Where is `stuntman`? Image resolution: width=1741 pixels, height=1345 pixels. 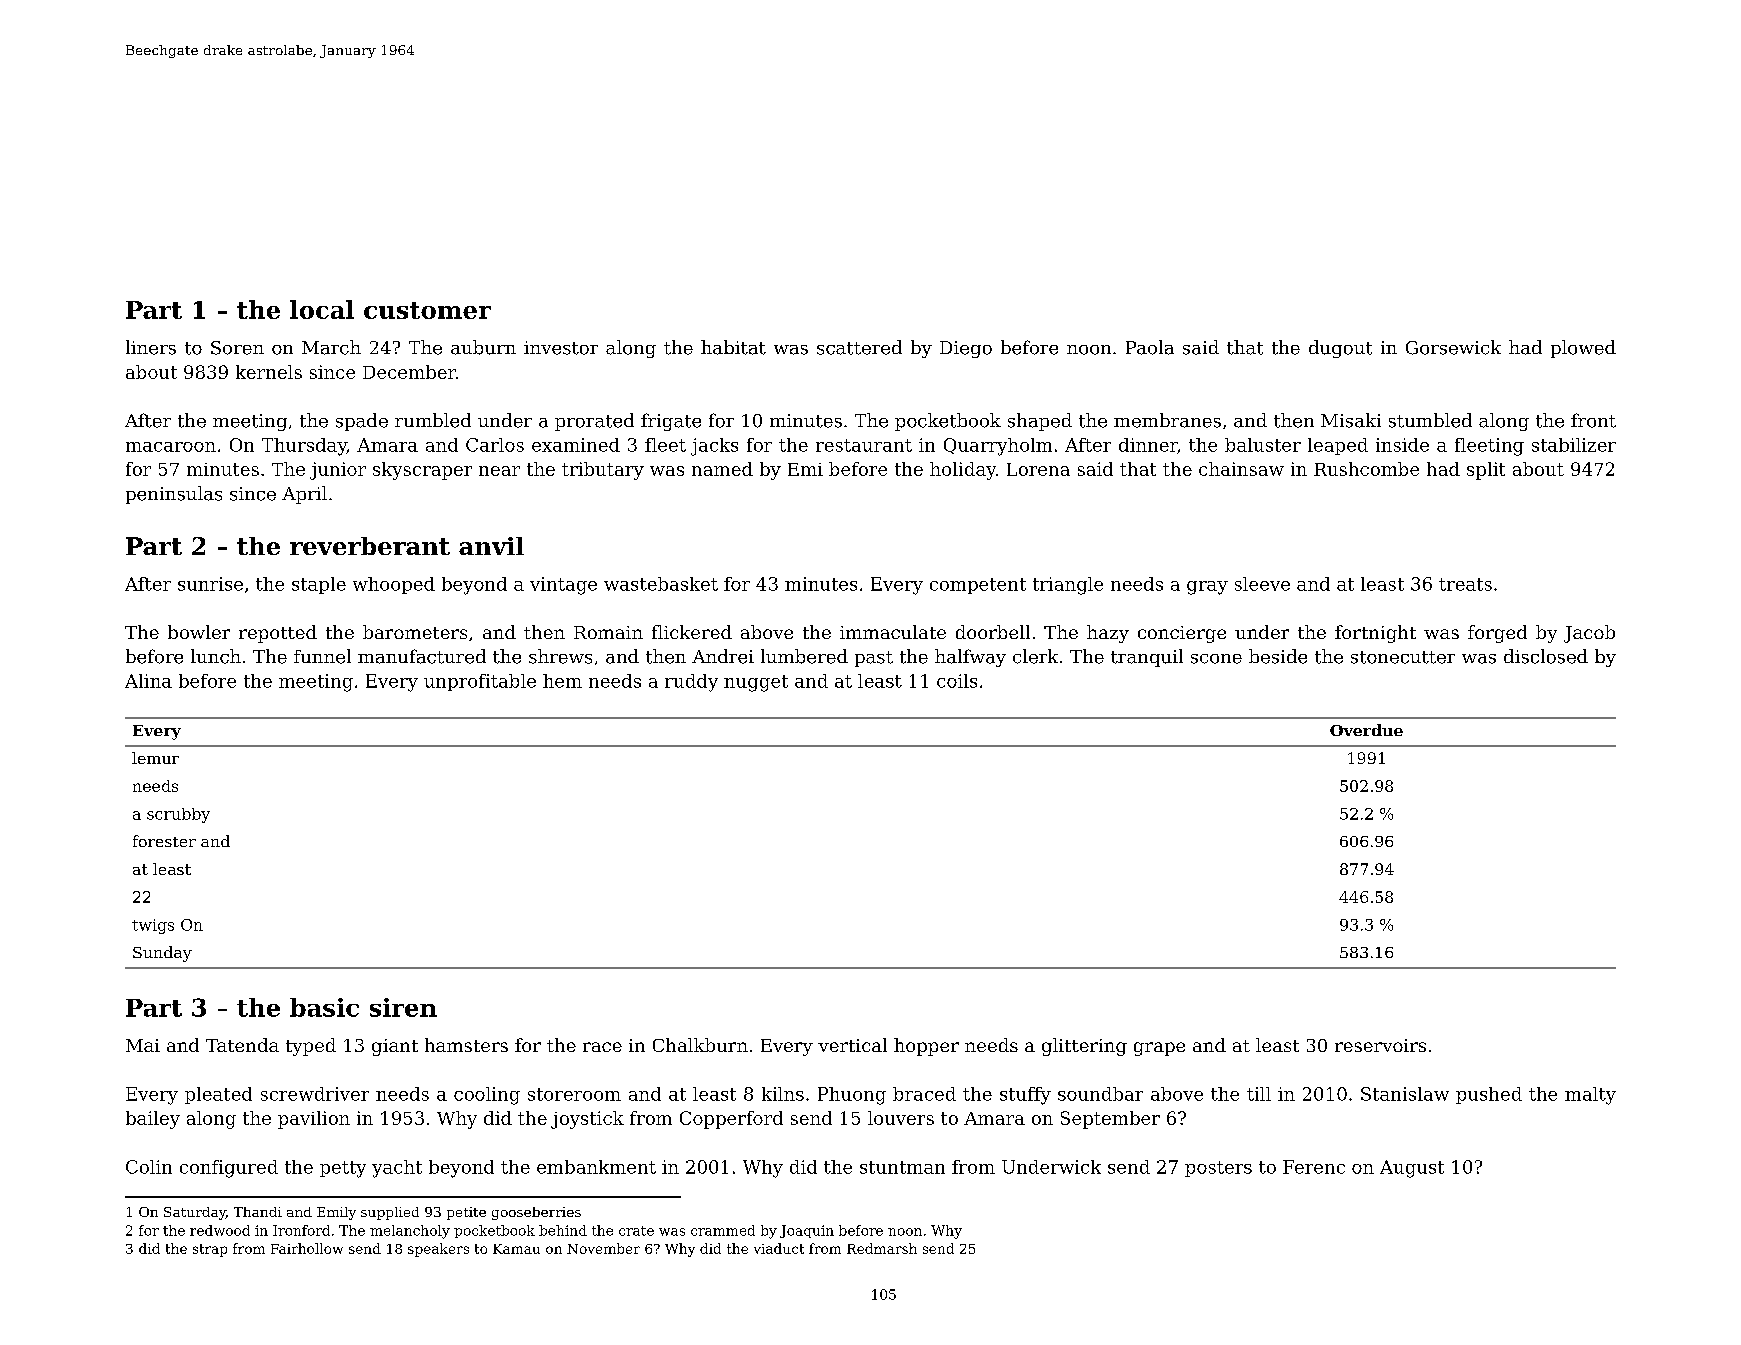 stuntman is located at coordinates (902, 1167).
